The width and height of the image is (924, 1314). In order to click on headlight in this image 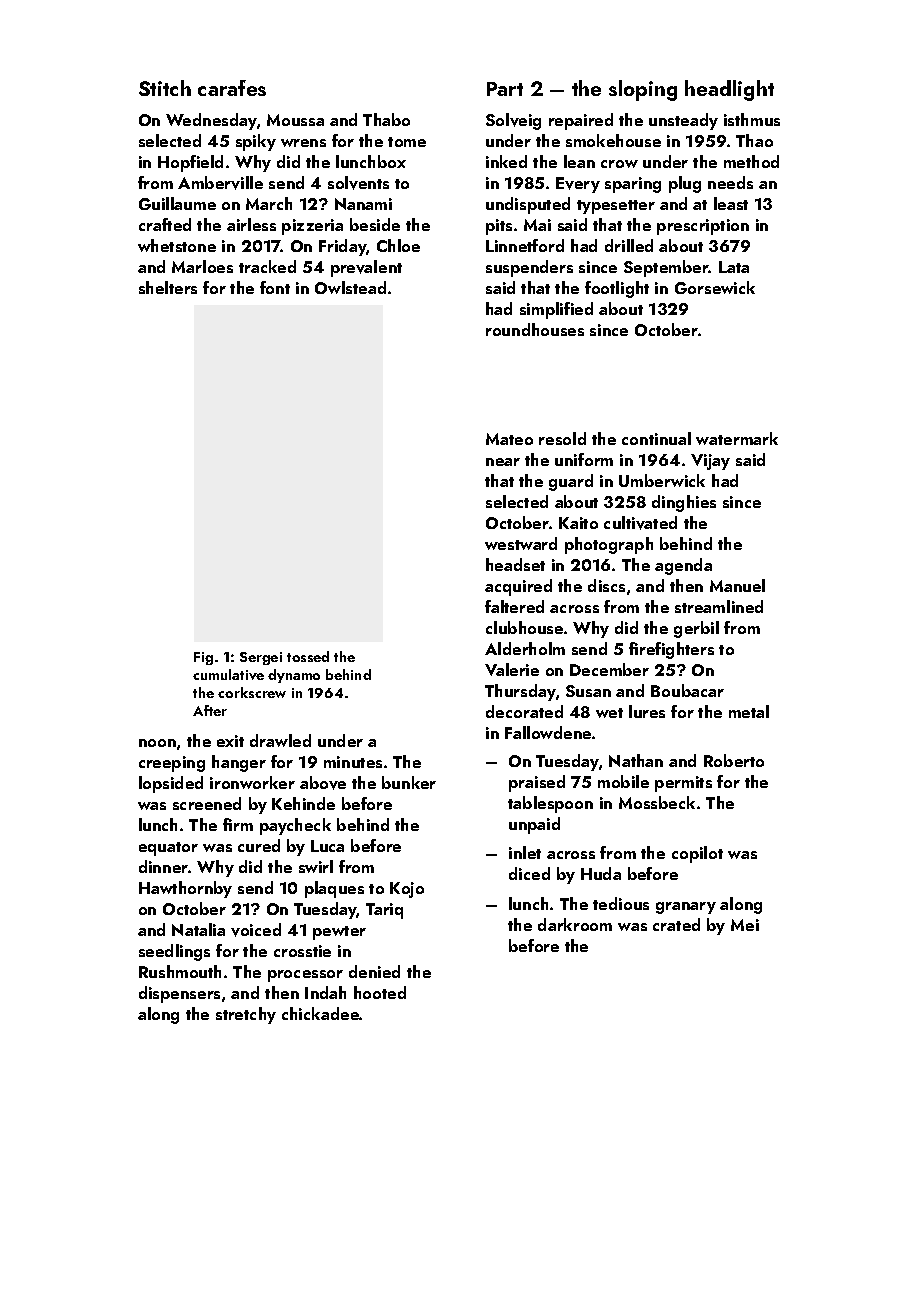, I will do `click(729, 90)`.
